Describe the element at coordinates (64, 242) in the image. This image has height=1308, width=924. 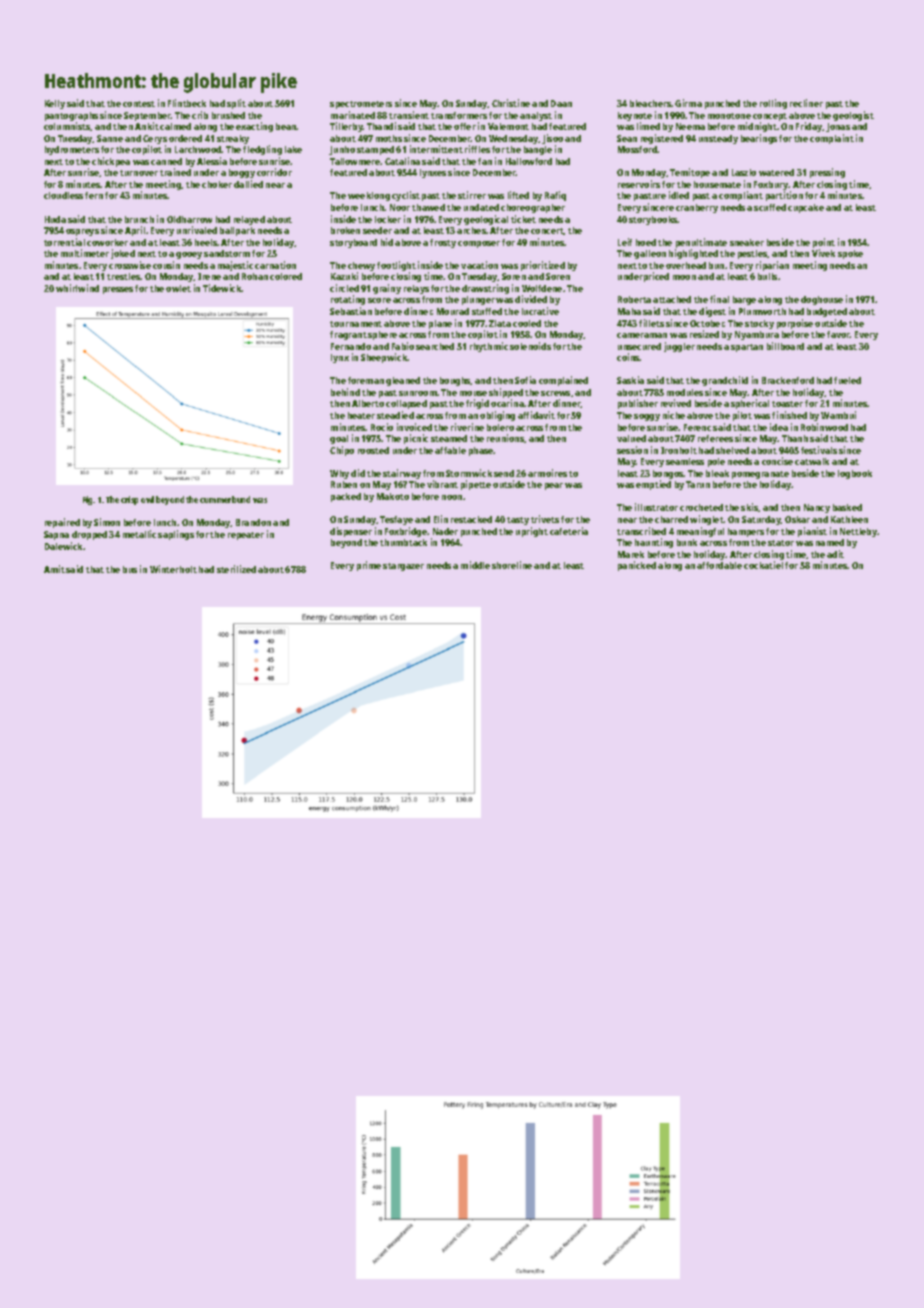
I see `torrential` at that location.
